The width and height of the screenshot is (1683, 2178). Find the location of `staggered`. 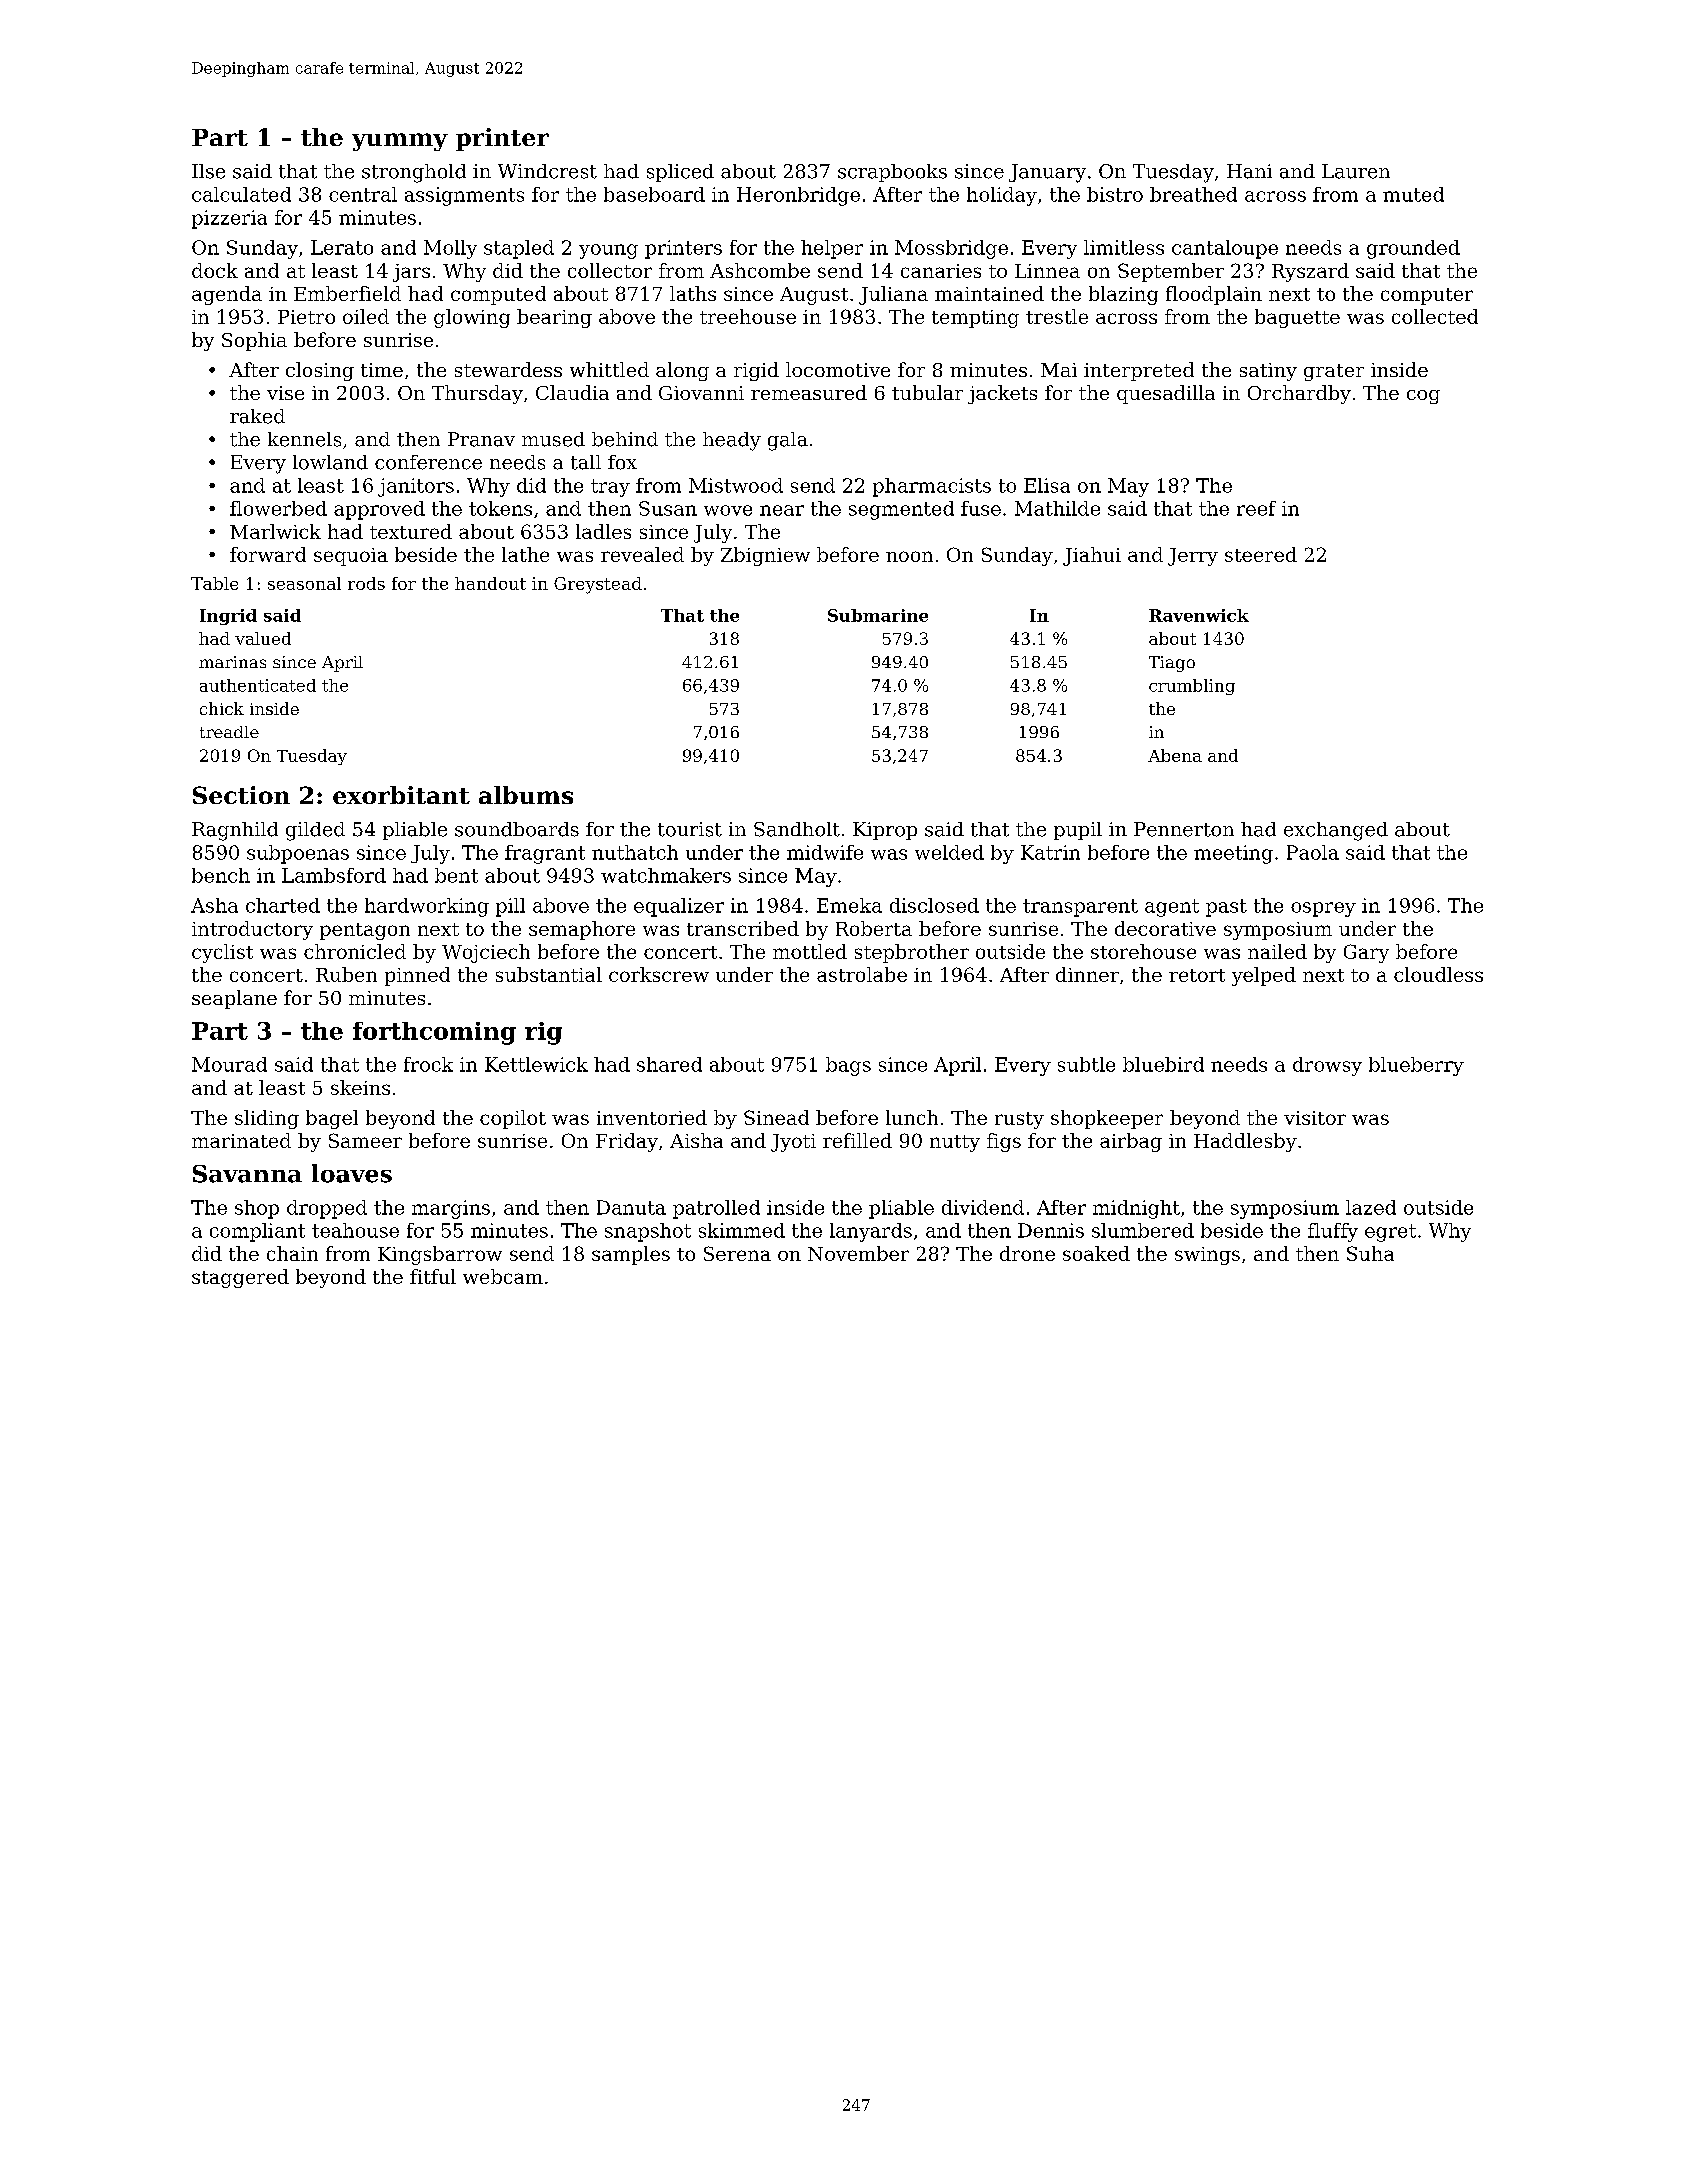

staggered is located at coordinates (240, 1278).
